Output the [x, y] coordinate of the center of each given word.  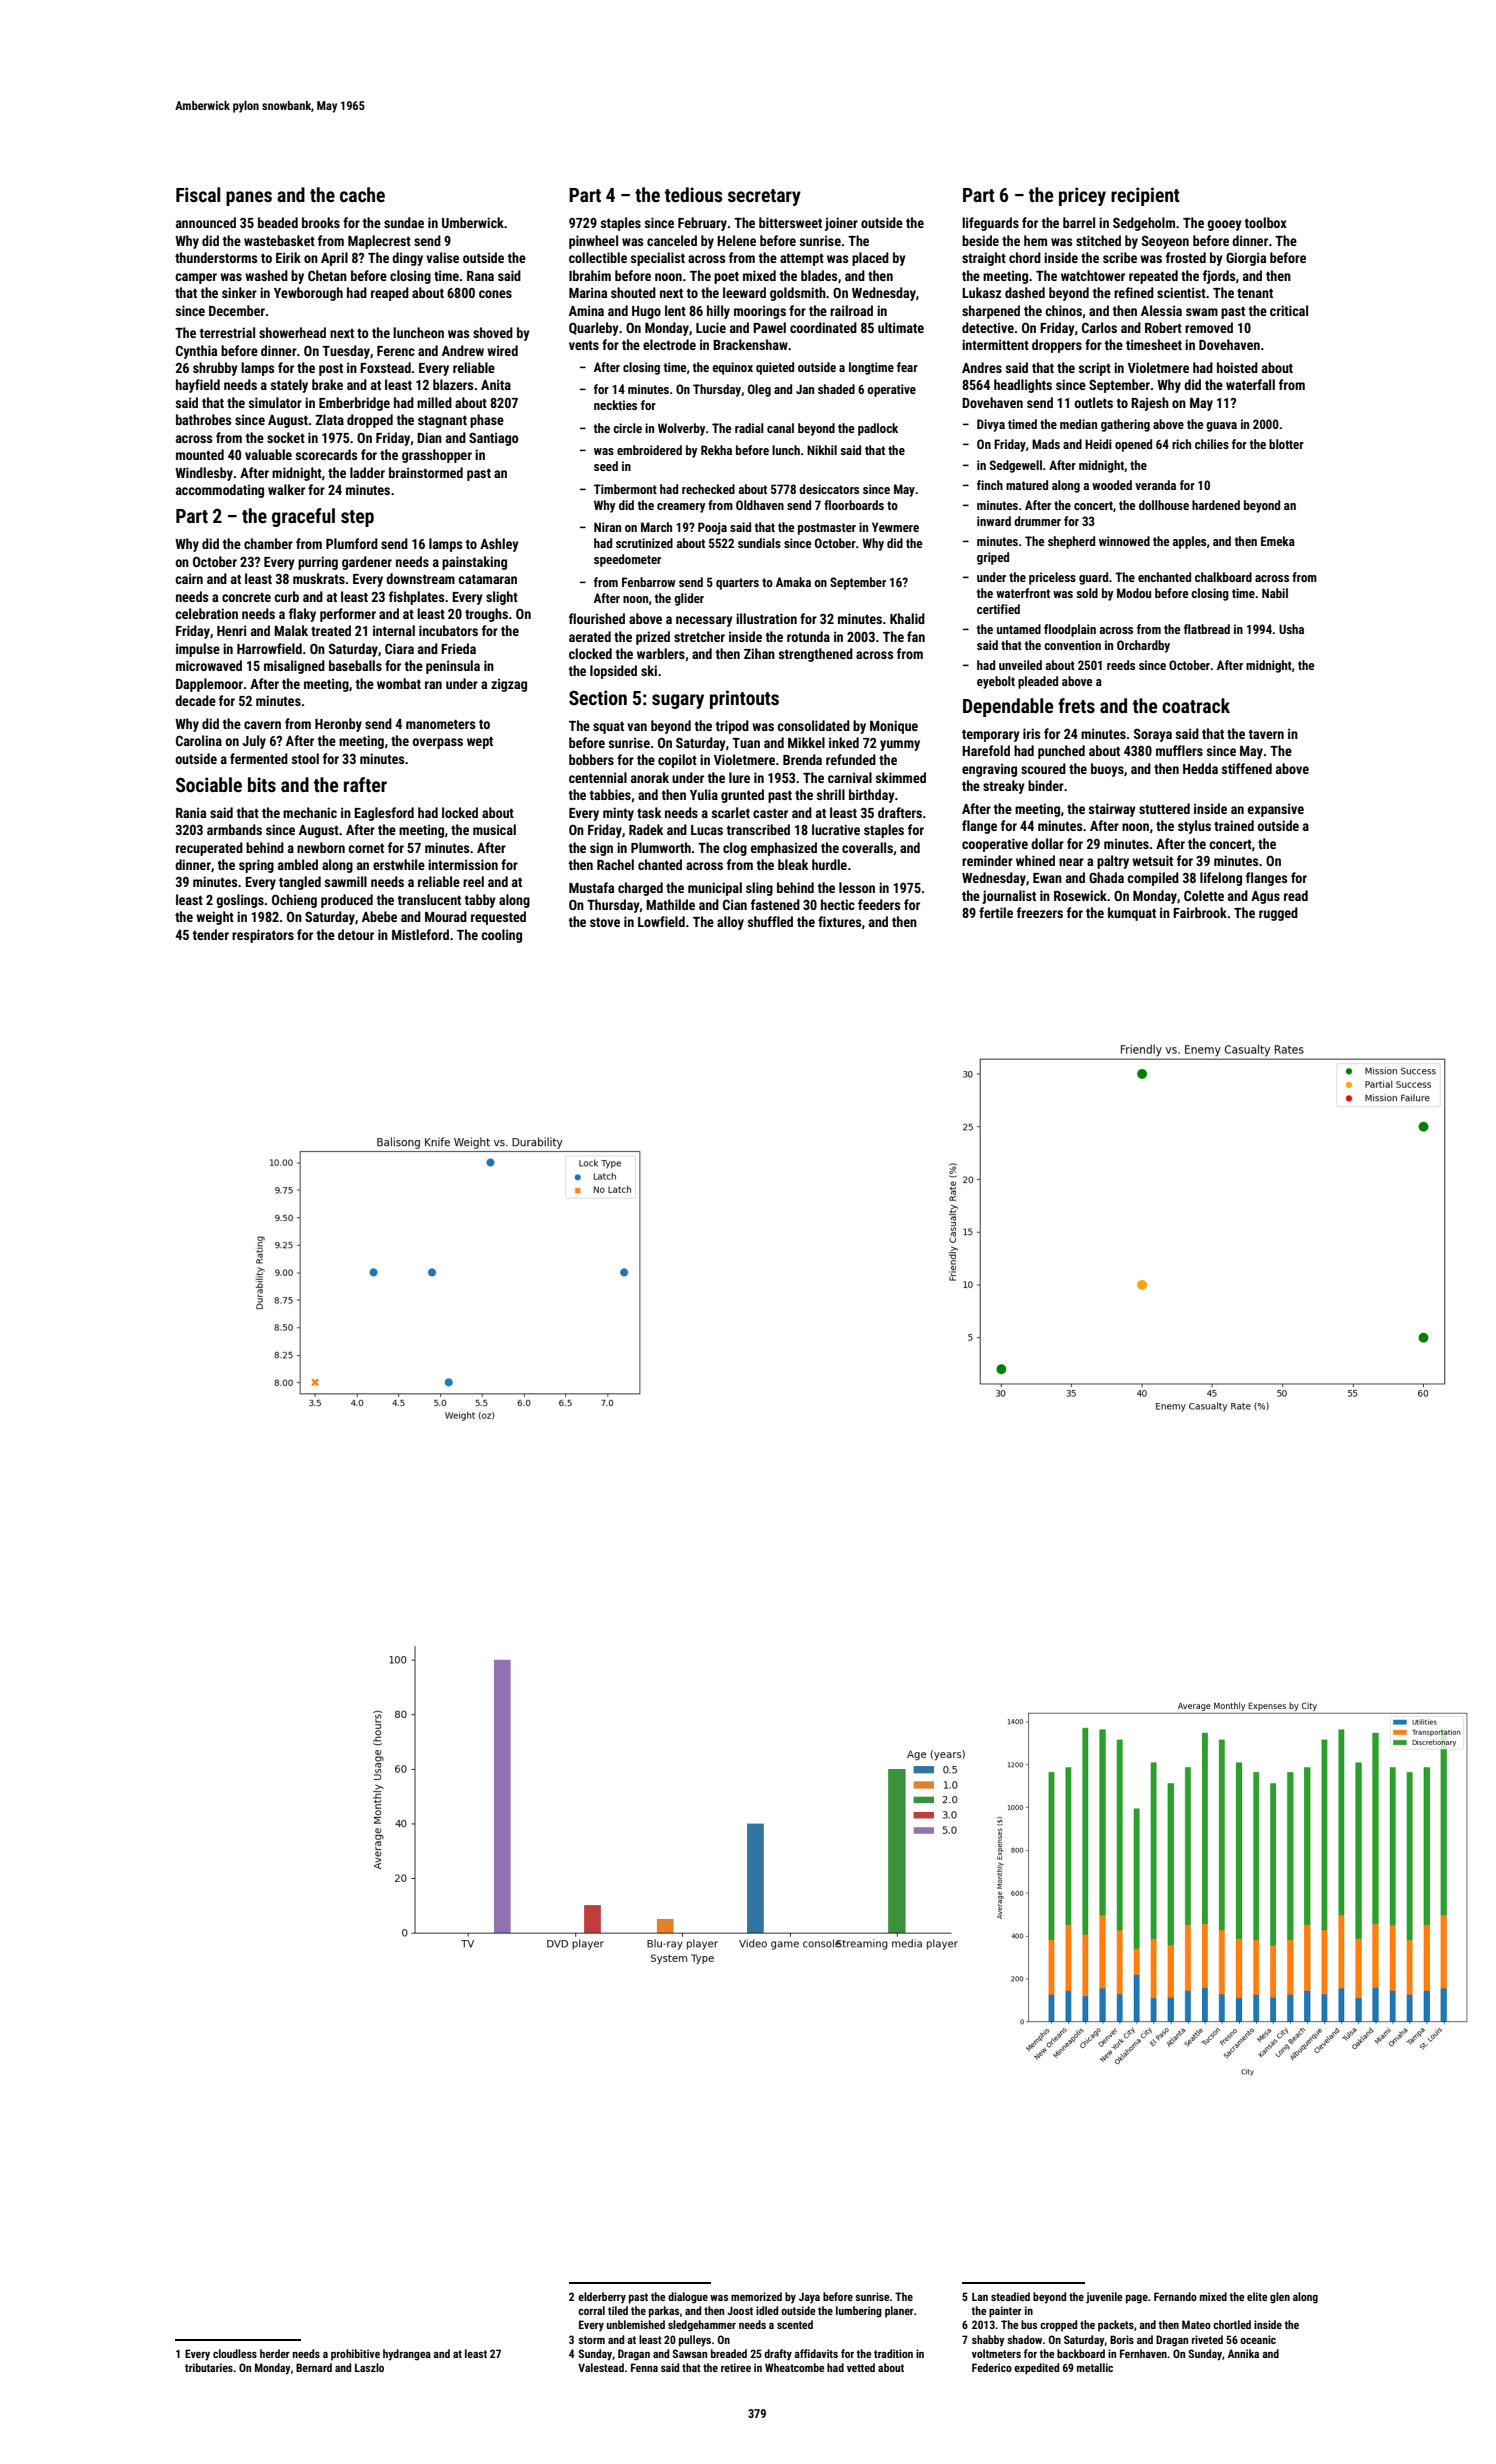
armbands [234, 829]
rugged [1278, 914]
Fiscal [198, 194]
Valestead [601, 2367]
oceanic [1258, 2339]
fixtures [839, 921]
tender [210, 934]
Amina [586, 310]
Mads [1046, 444]
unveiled [1020, 665]
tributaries [209, 2367]
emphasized [784, 849]
